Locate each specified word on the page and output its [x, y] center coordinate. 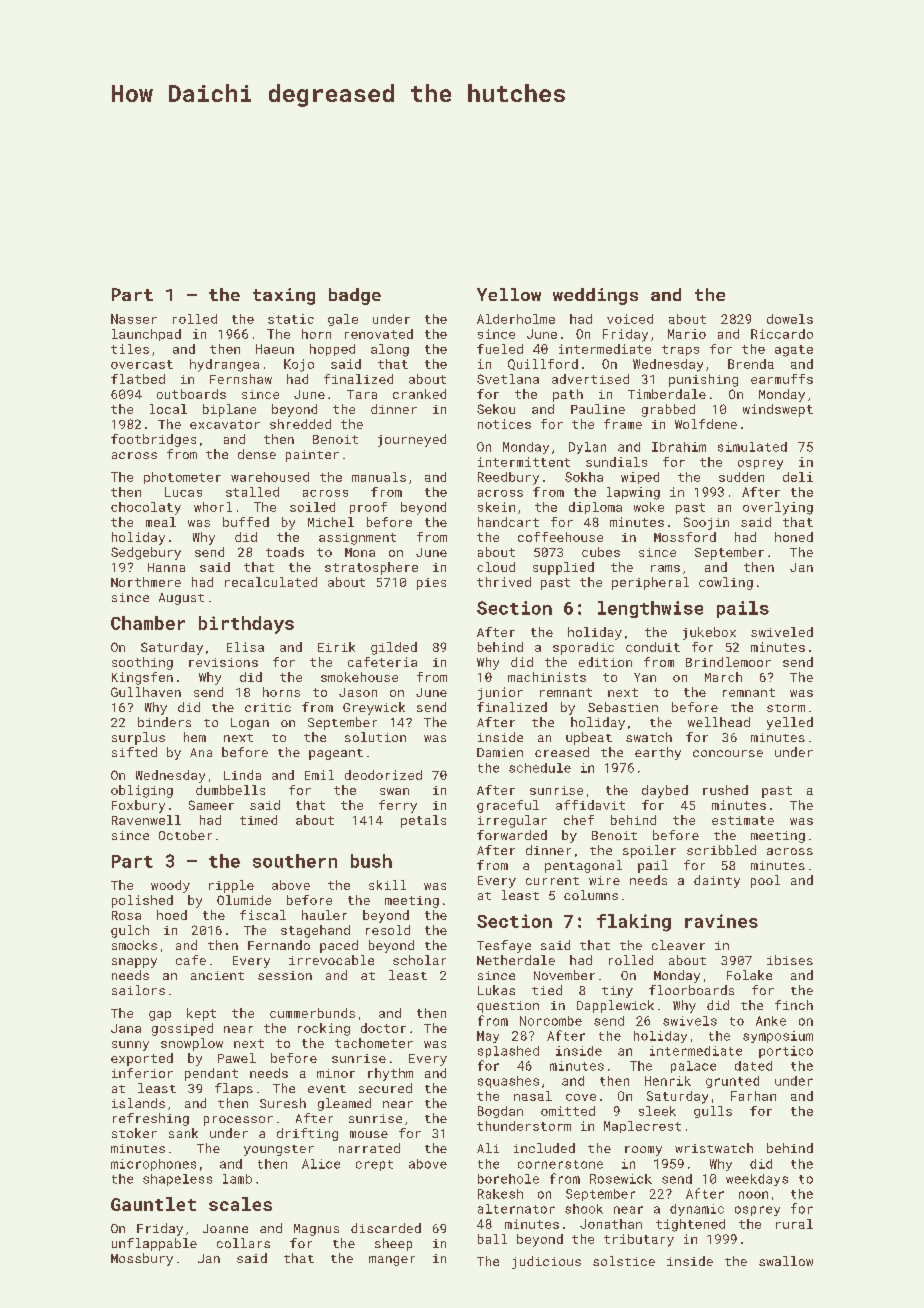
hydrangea [224, 365]
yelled [790, 723]
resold [388, 930]
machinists [547, 677]
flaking [634, 923]
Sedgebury [146, 553]
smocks [134, 945]
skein [496, 507]
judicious [546, 1262]
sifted [134, 752]
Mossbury [142, 1259]
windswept [778, 410]
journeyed [412, 440]
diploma [595, 508]
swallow [786, 1261]
